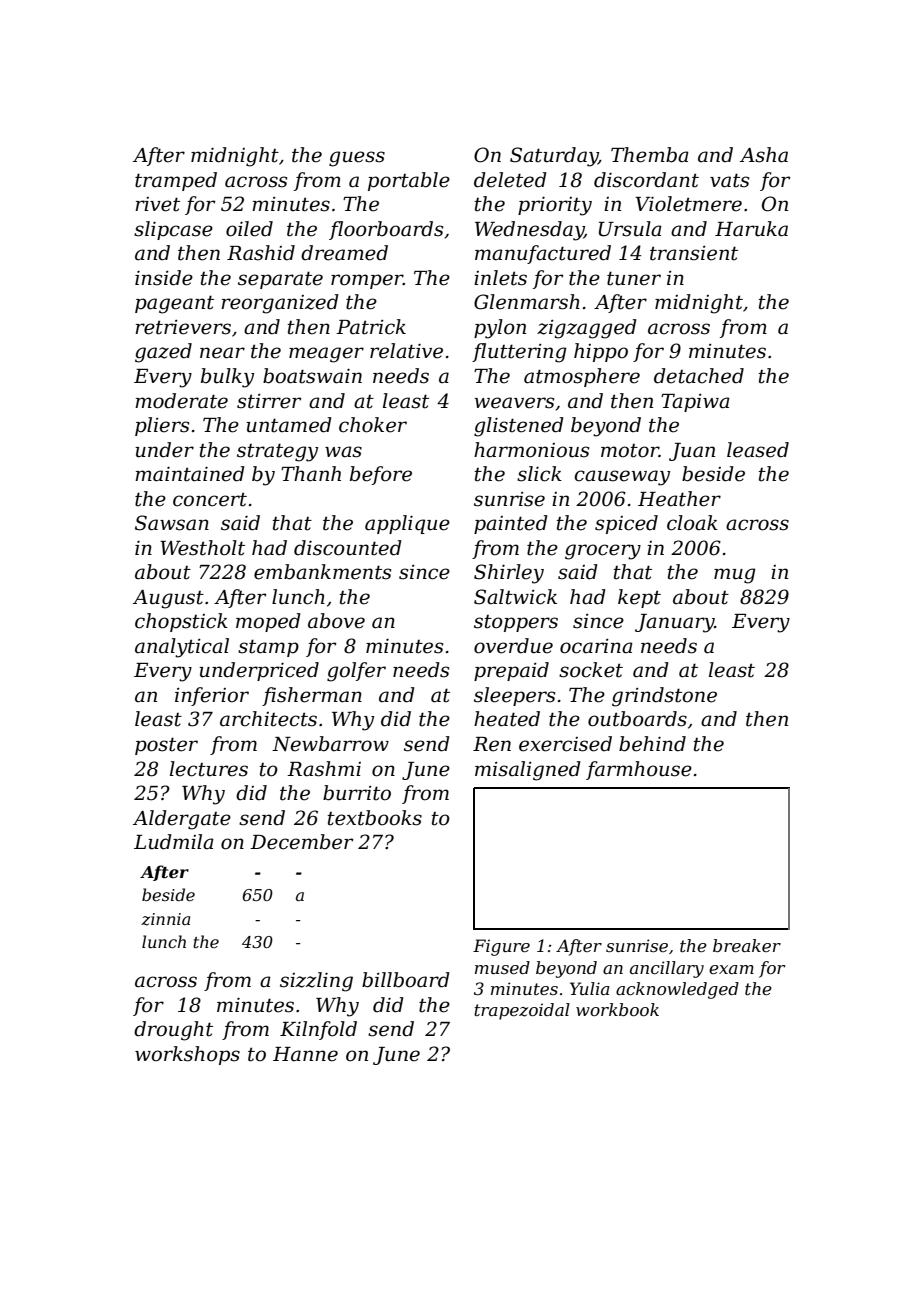 The image size is (924, 1314). Describe the element at coordinates (565, 744) in the screenshot. I see `exercised` at that location.
